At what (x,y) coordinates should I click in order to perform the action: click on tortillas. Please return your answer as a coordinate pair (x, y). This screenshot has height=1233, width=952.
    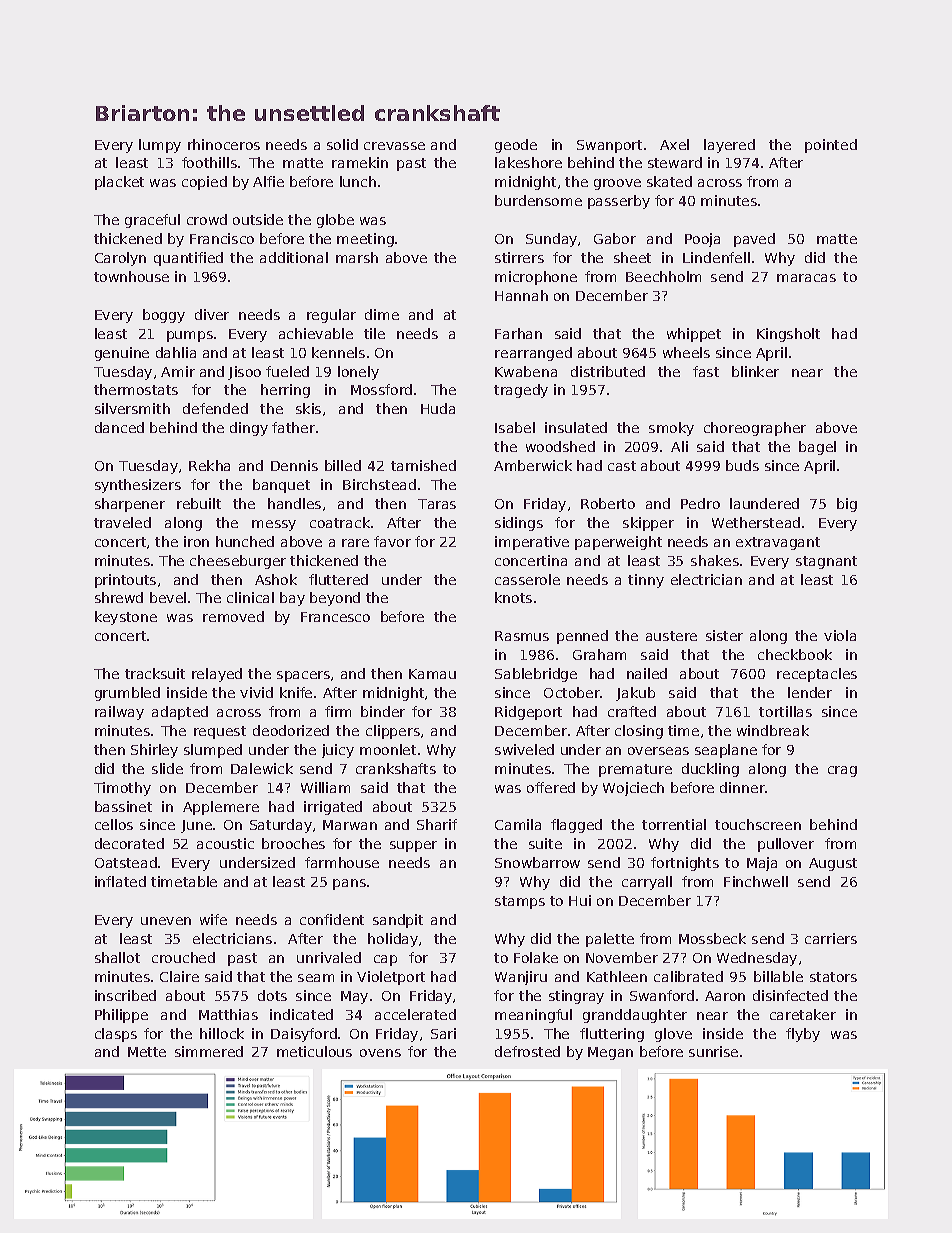
    Looking at the image, I should click on (785, 711).
